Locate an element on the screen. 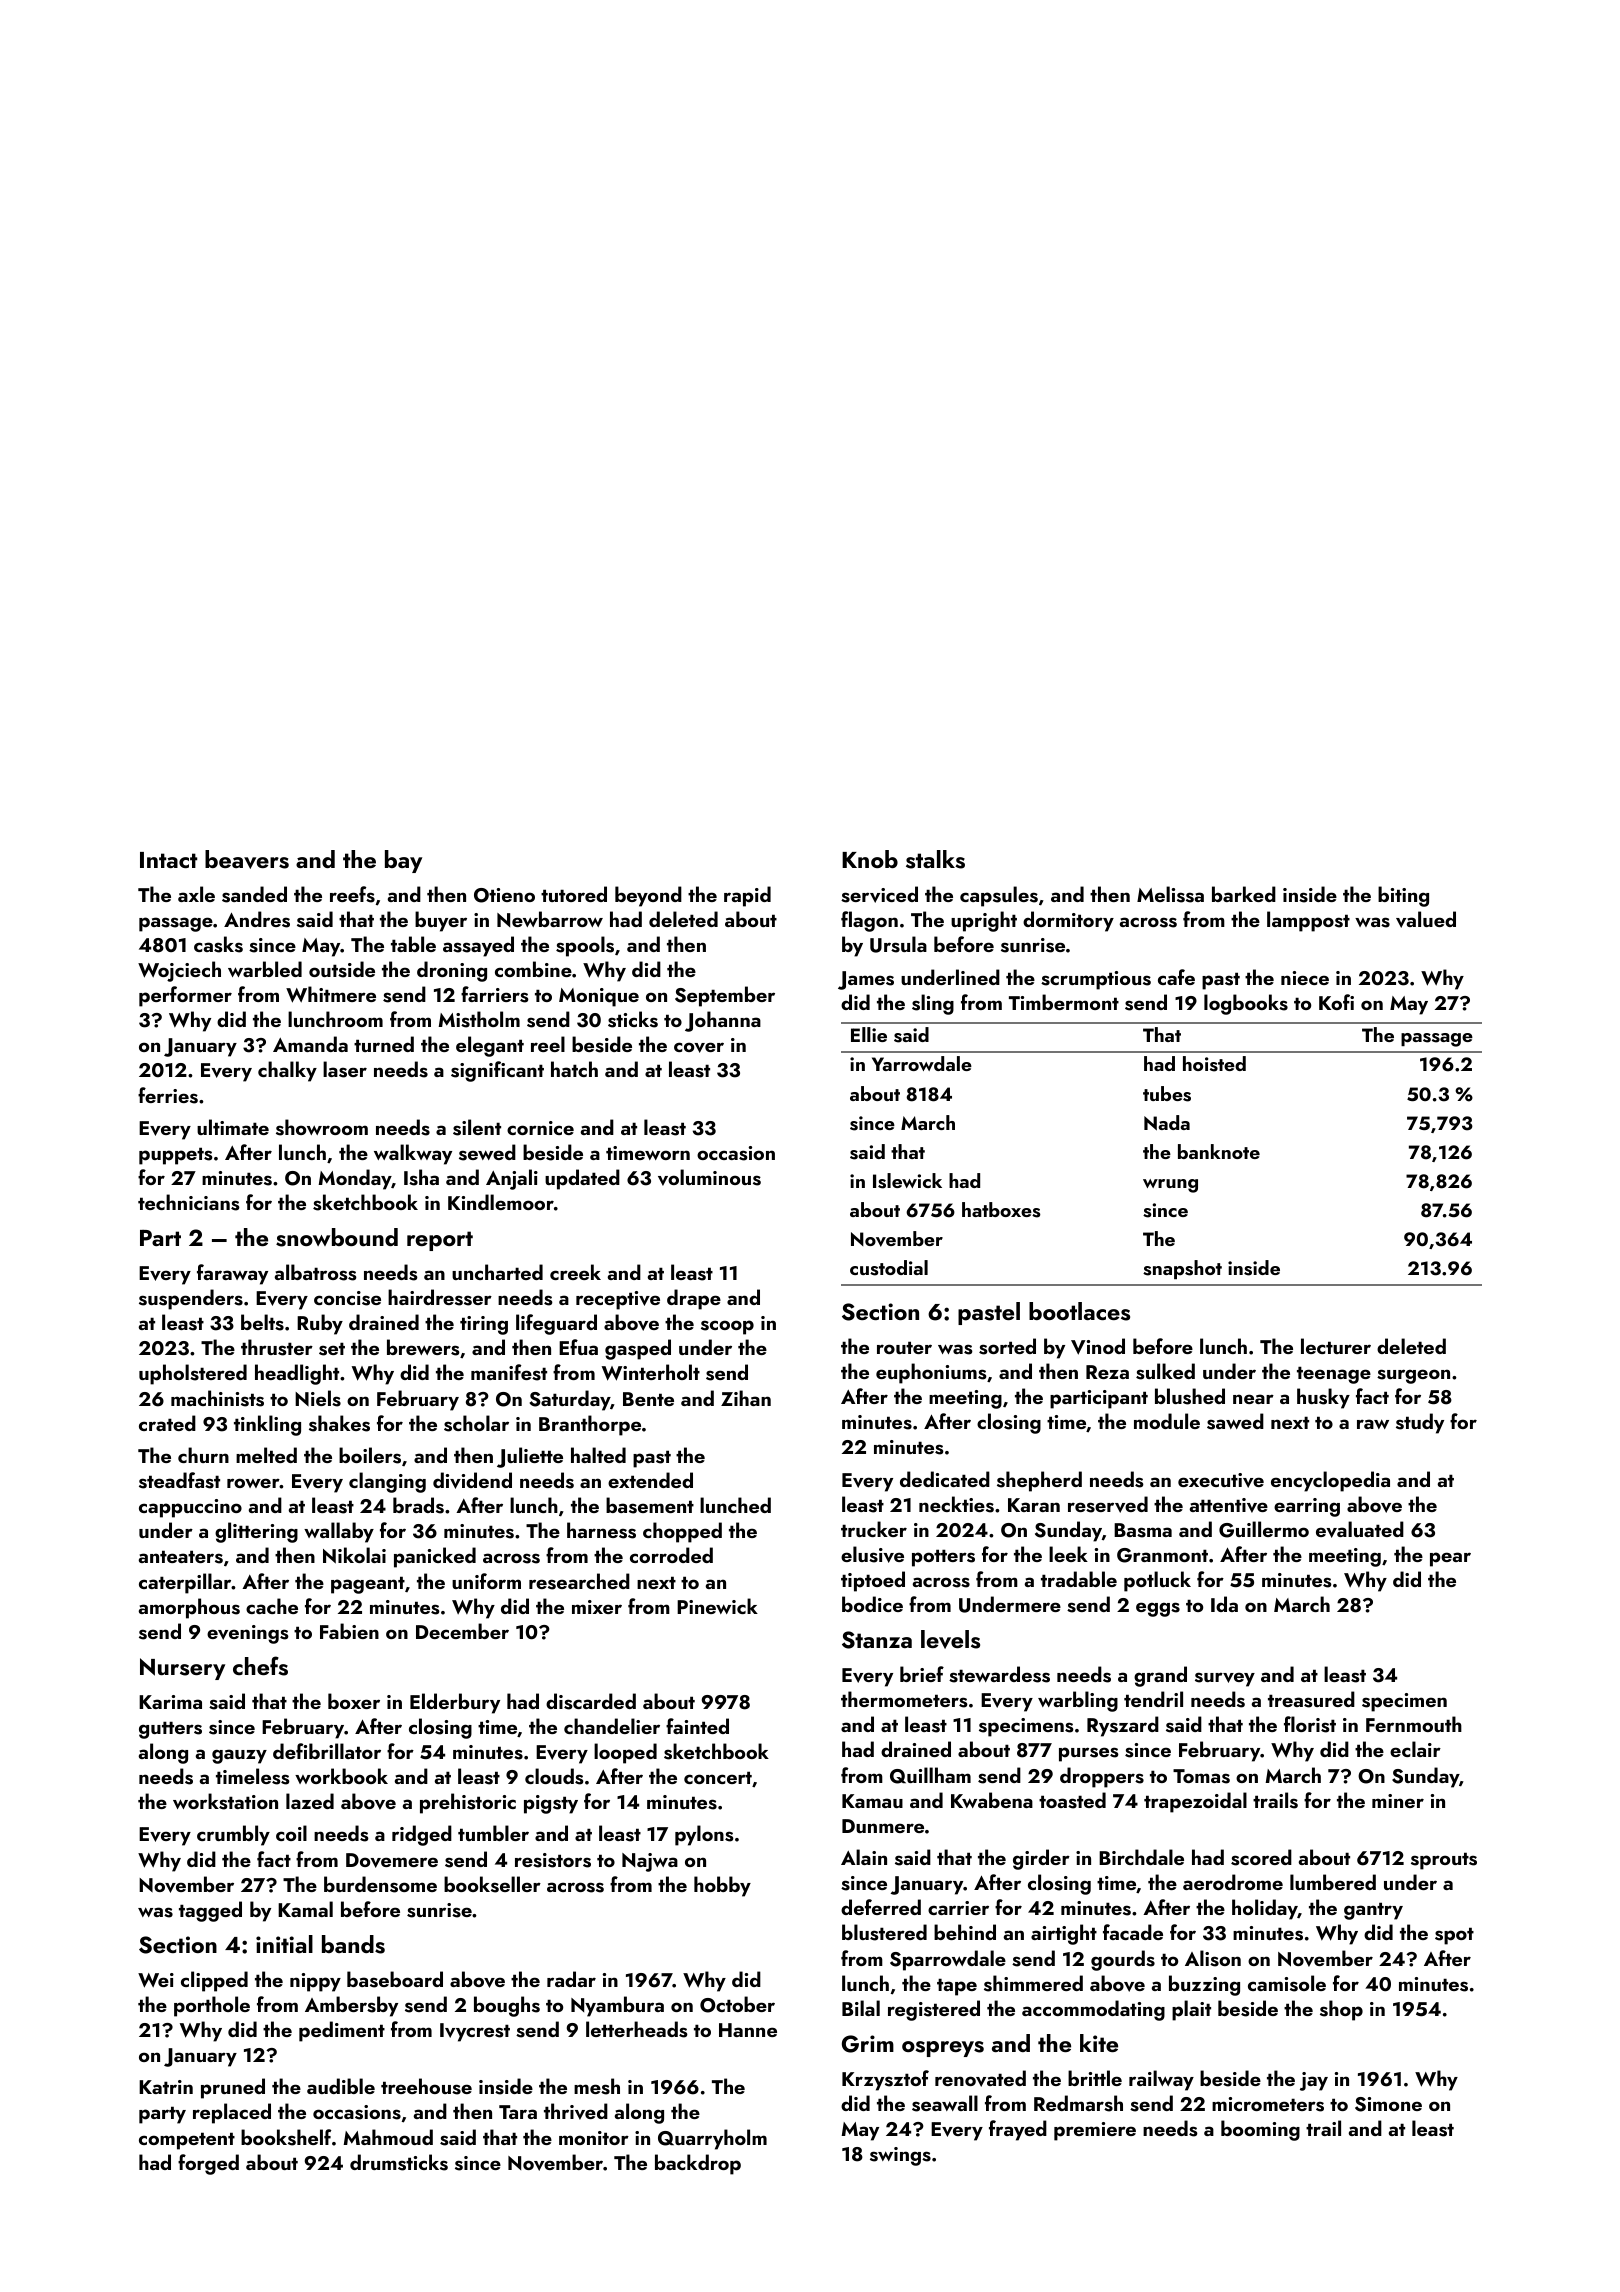 The height and width of the screenshot is (2292, 1620). halted is located at coordinates (598, 1455).
